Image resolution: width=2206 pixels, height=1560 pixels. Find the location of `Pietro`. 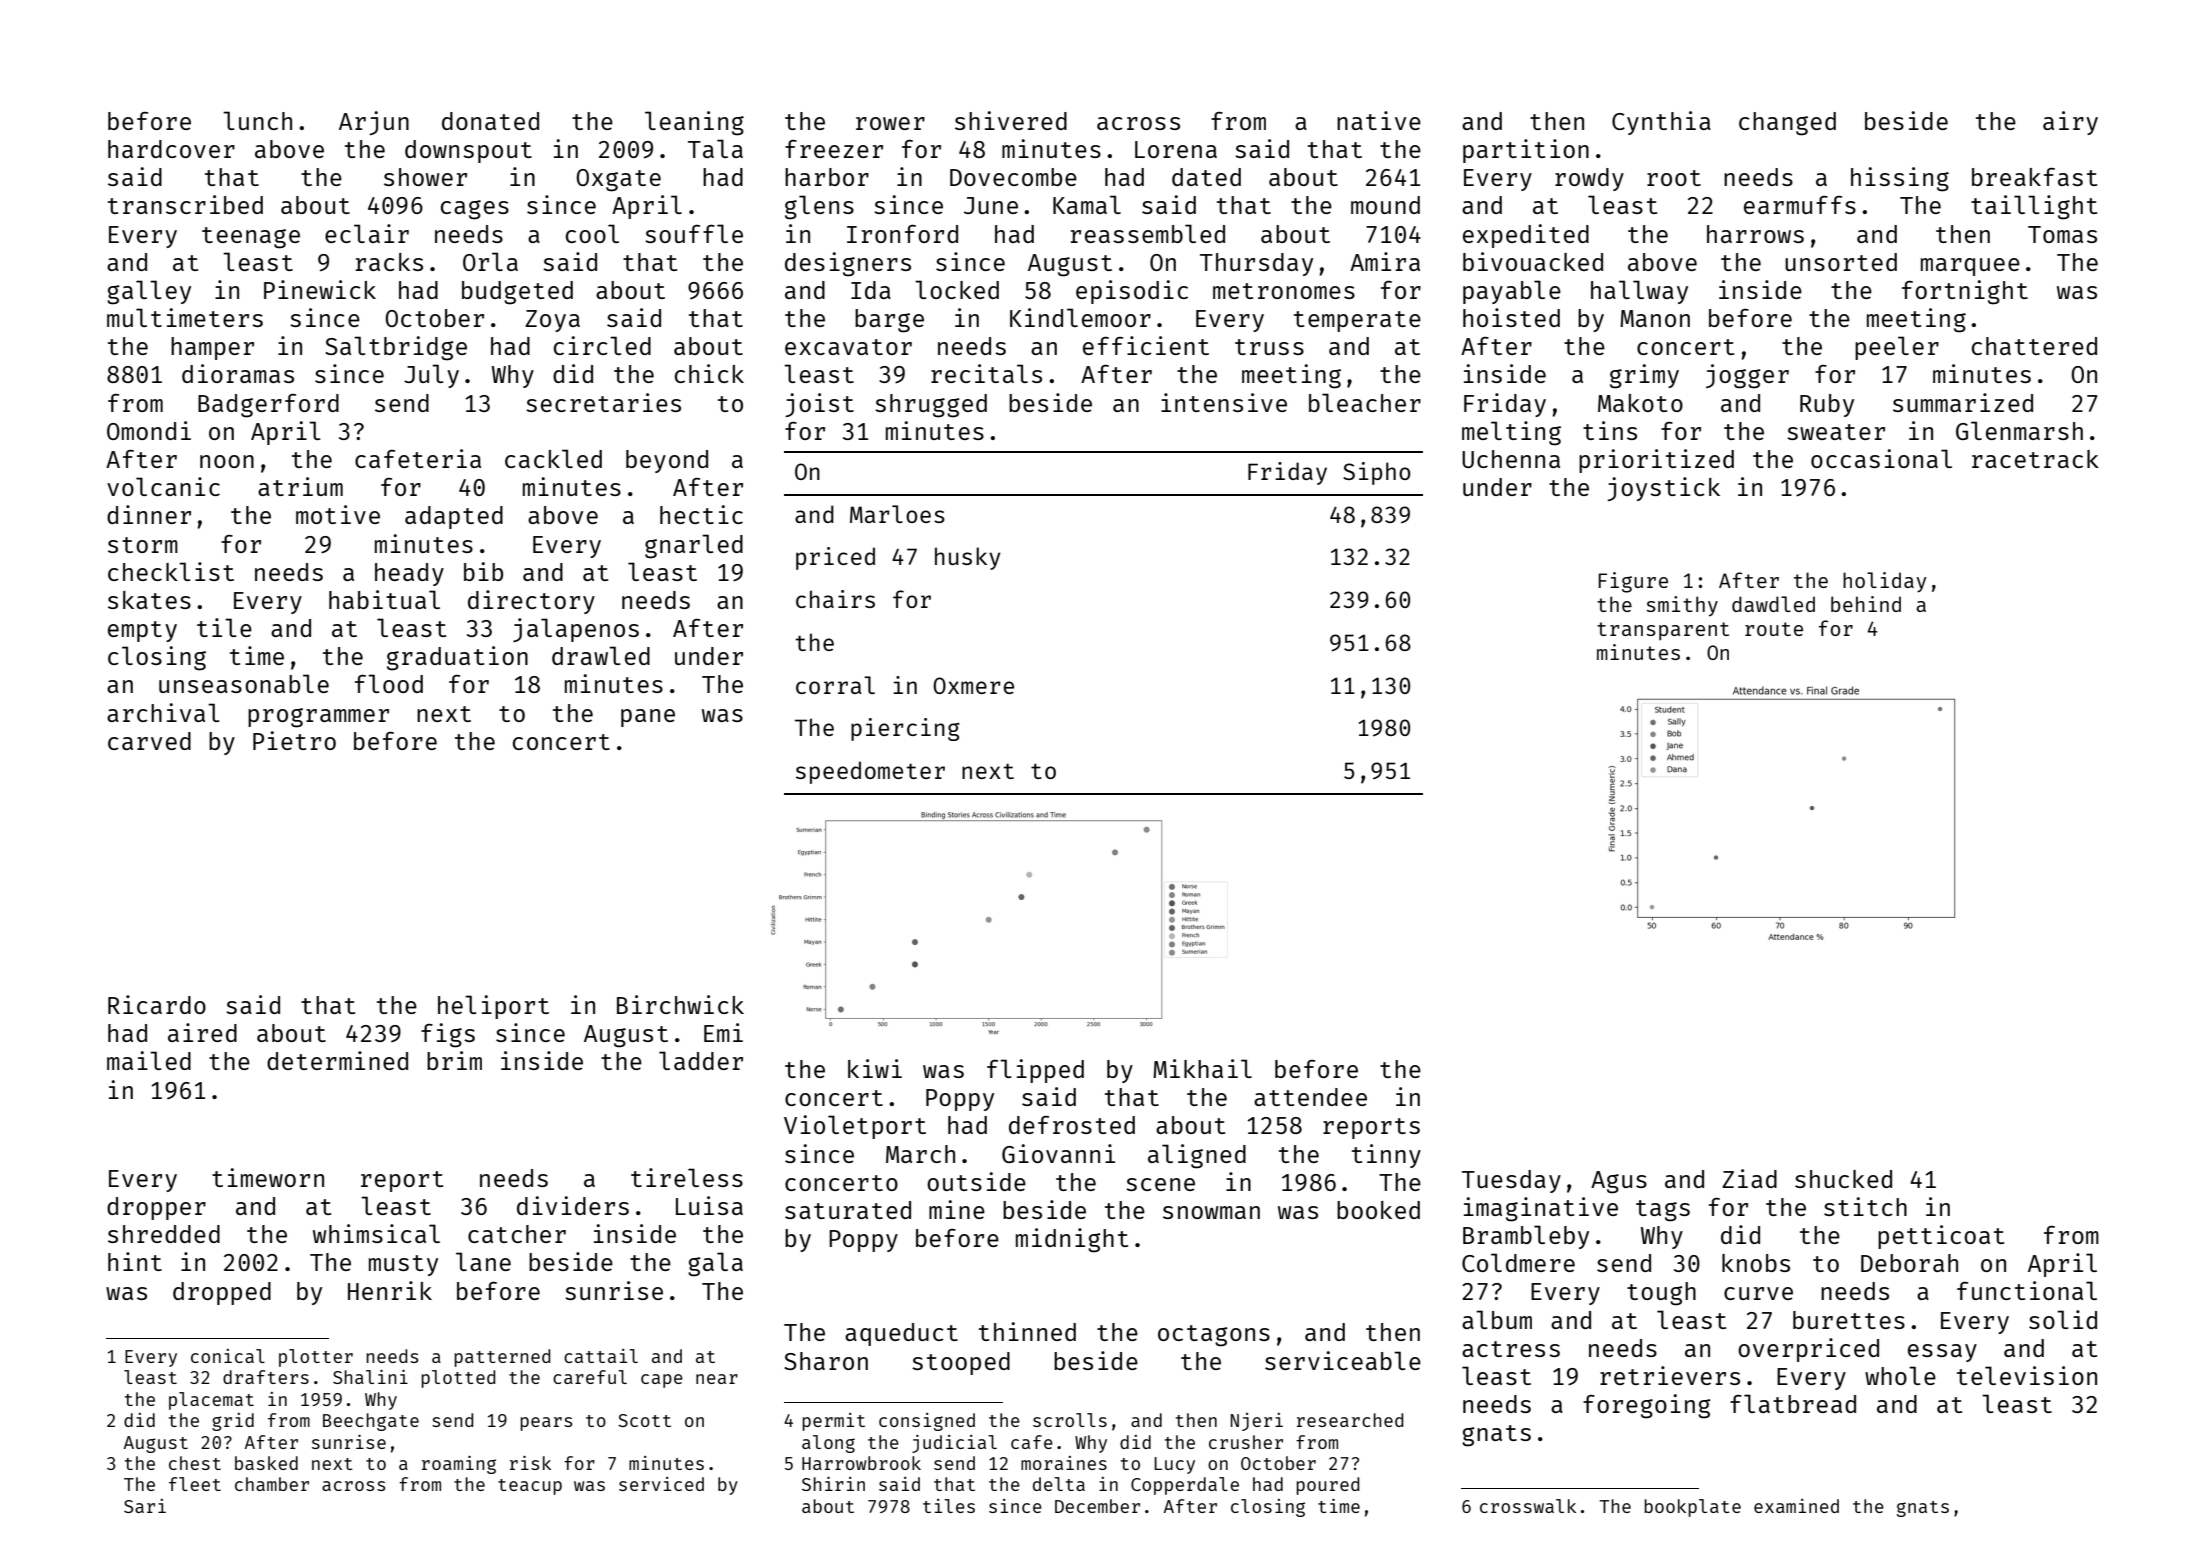

Pietro is located at coordinates (294, 740).
